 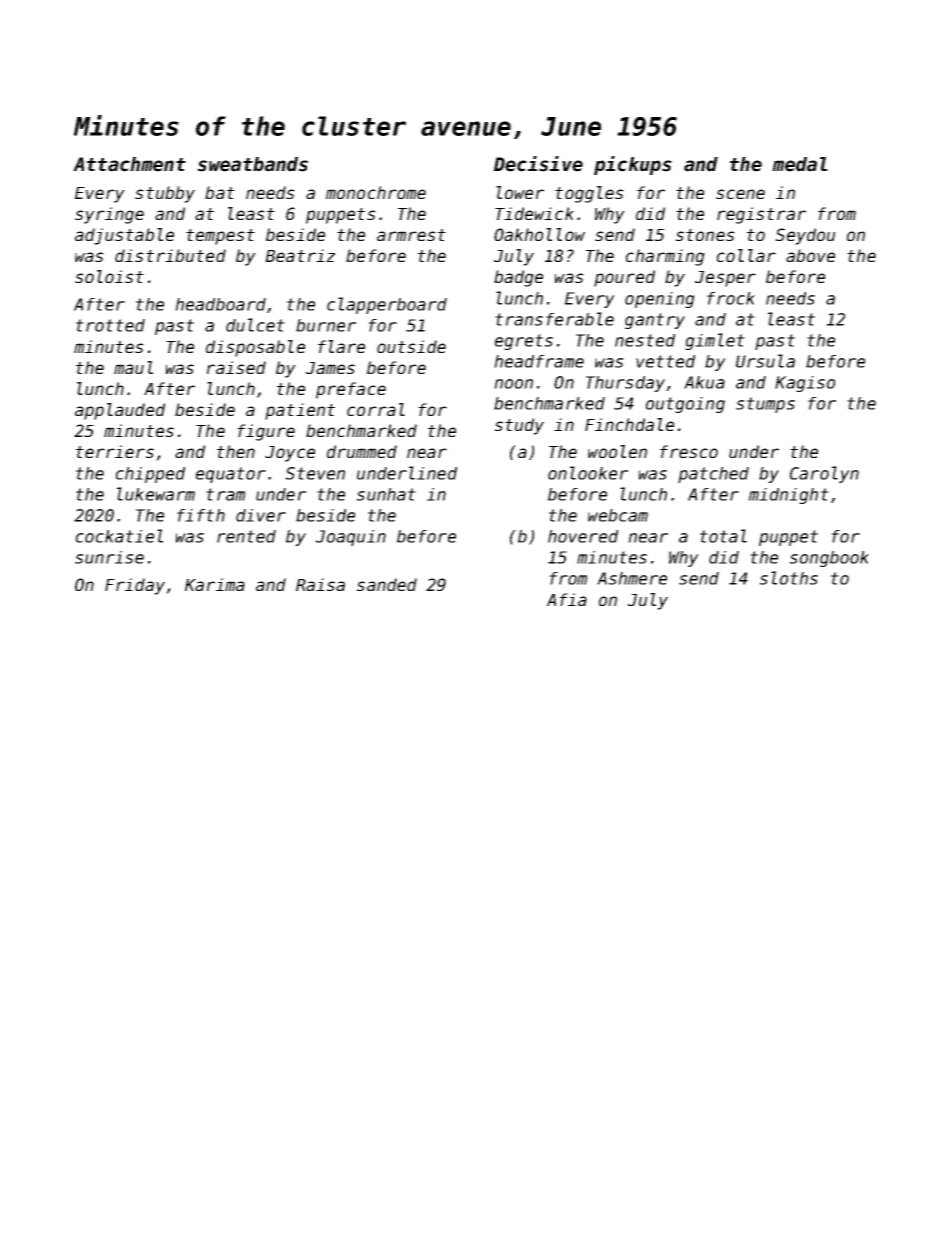 I want to click on transferable, so click(x=554, y=319).
